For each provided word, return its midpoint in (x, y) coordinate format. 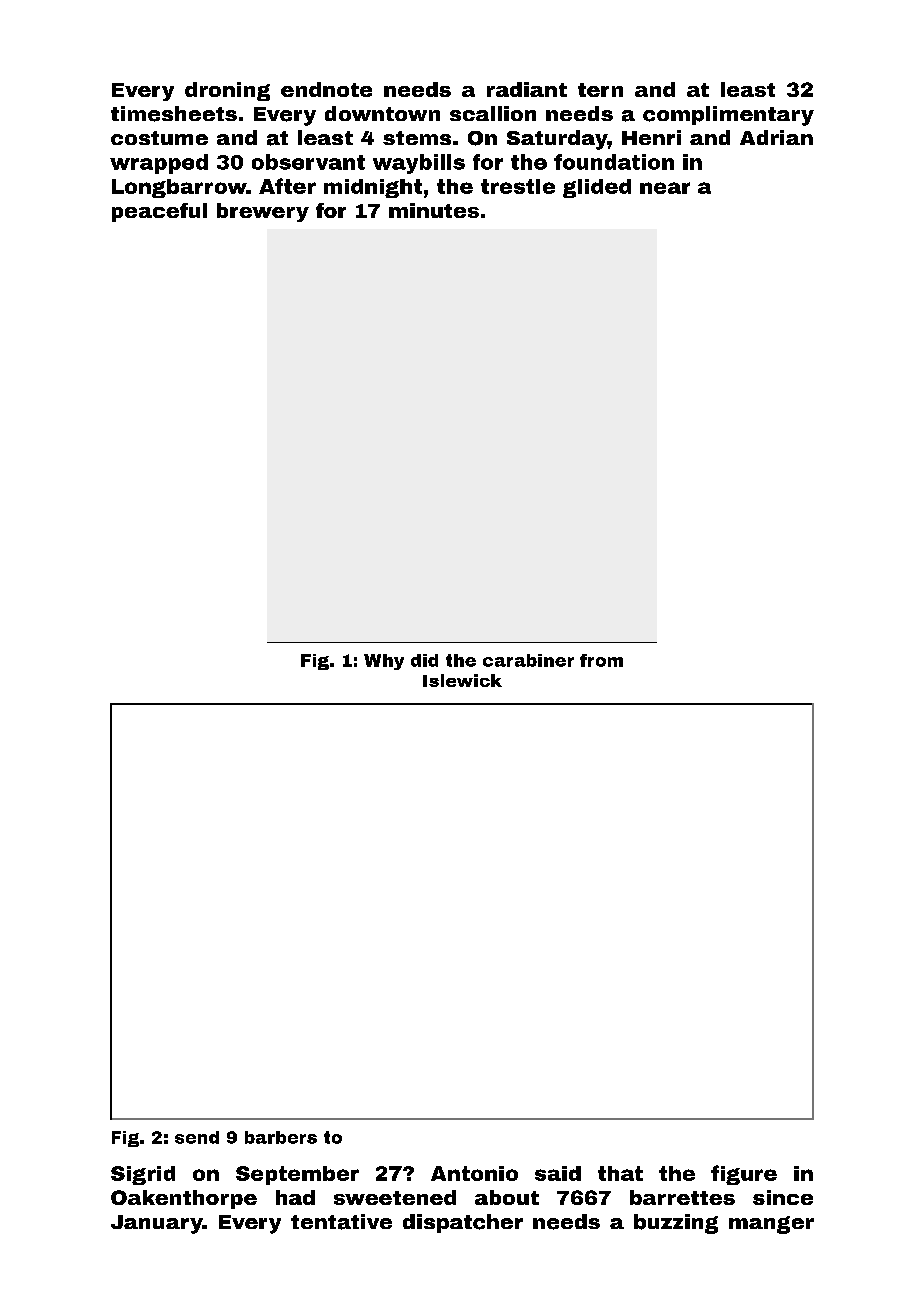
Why (384, 662)
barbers (281, 1137)
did (424, 660)
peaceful (159, 212)
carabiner (528, 660)
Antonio (474, 1173)
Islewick (462, 680)
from (601, 660)
